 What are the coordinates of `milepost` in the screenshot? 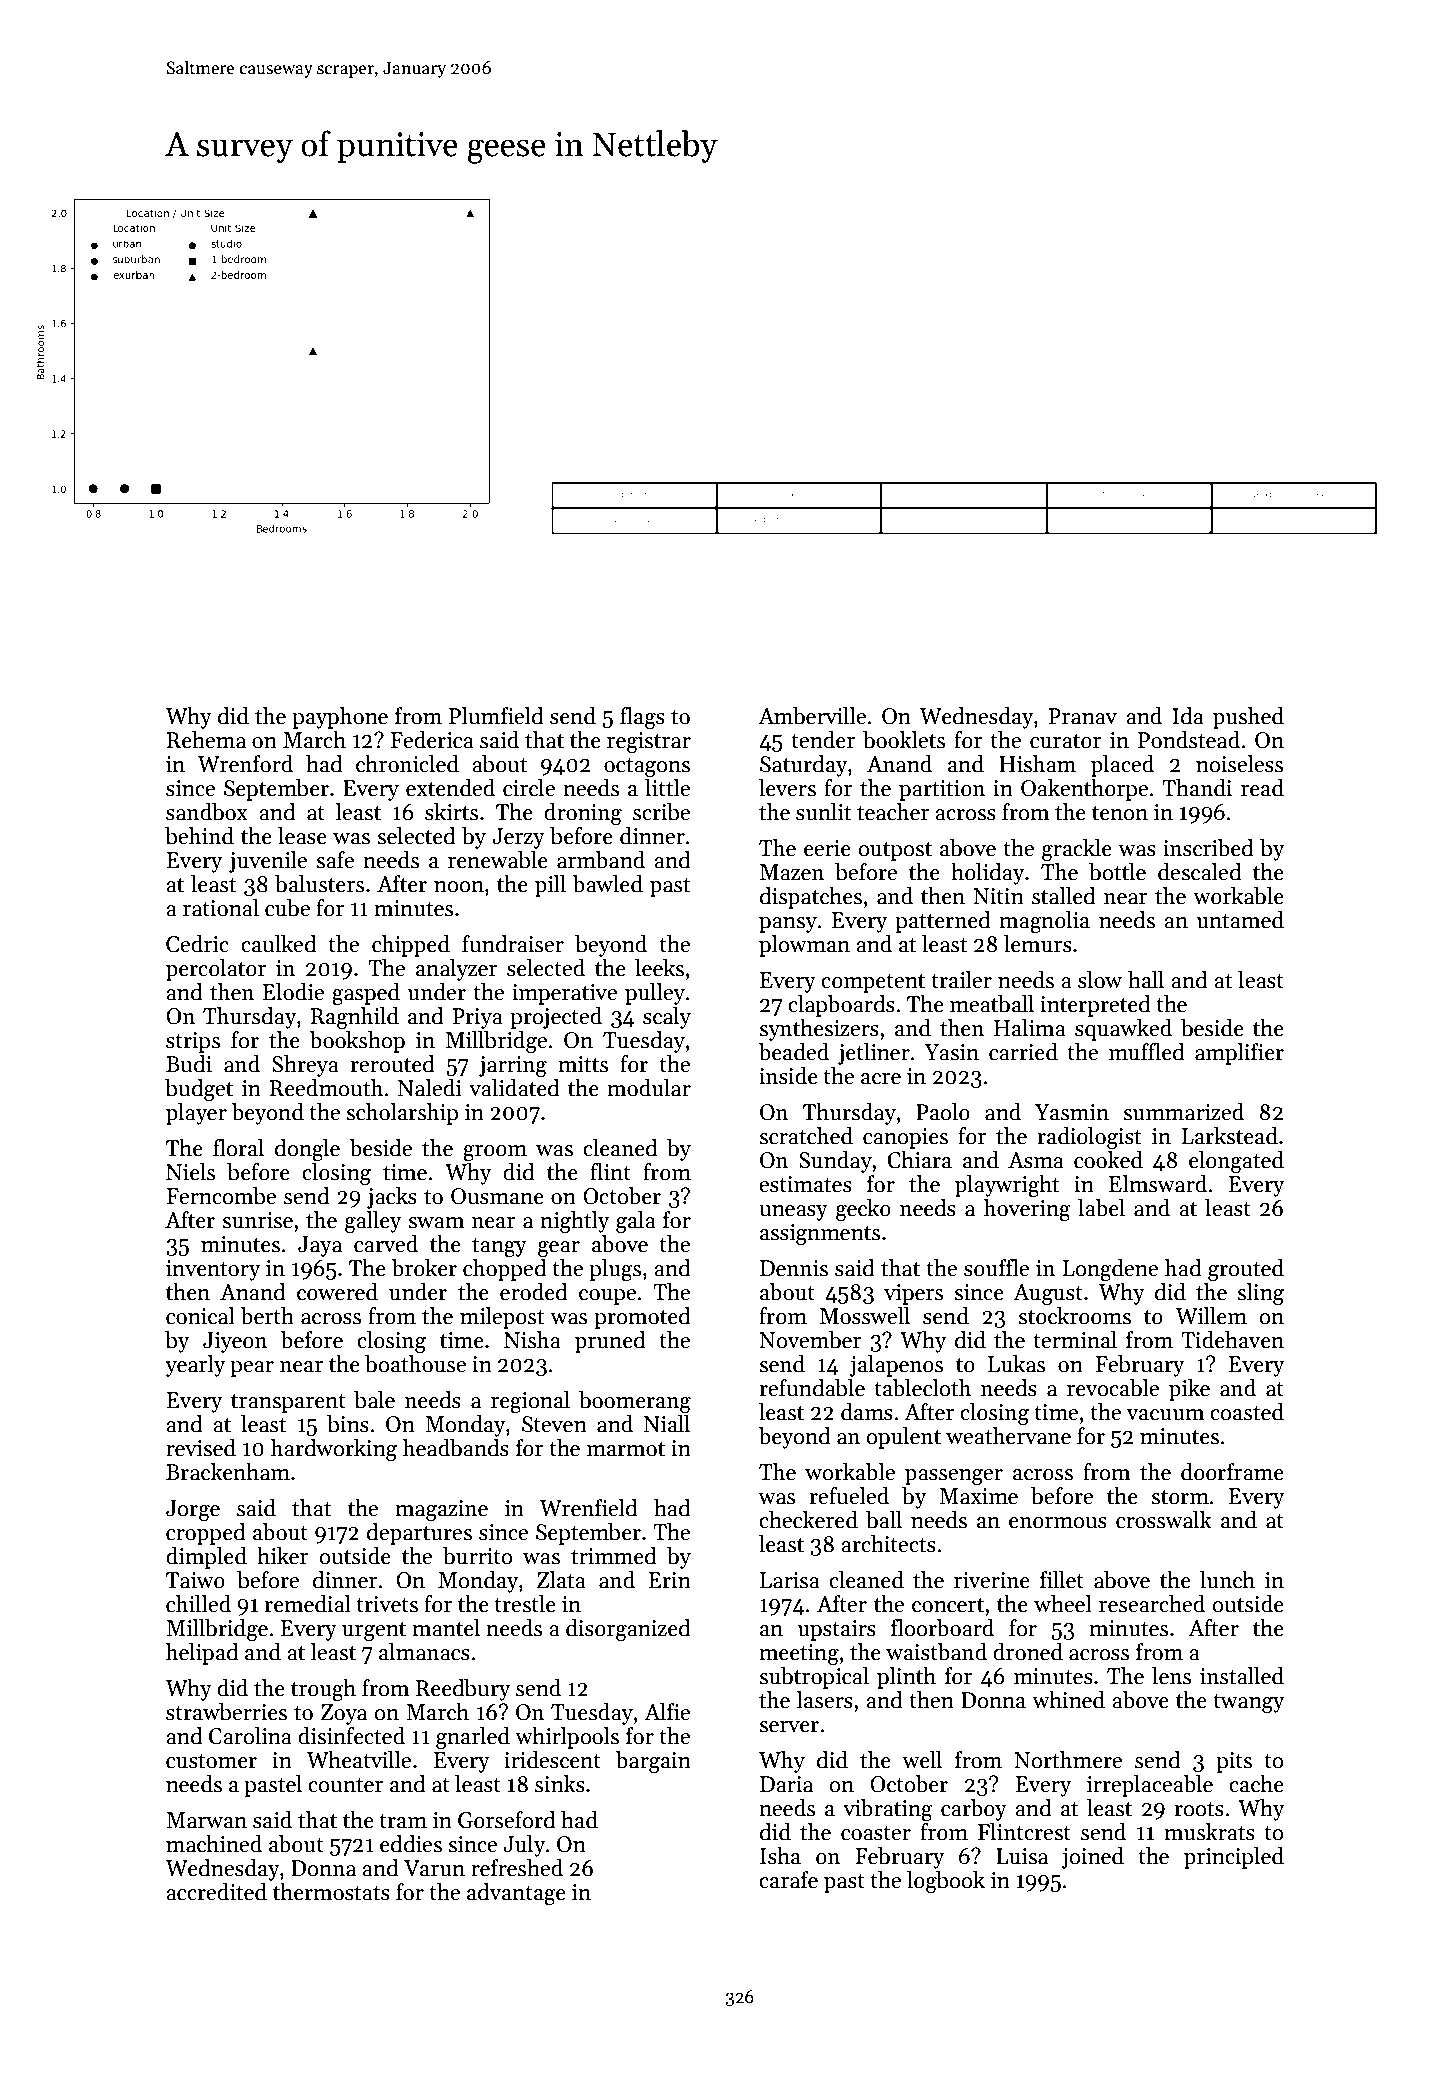 It's located at (502, 1318).
